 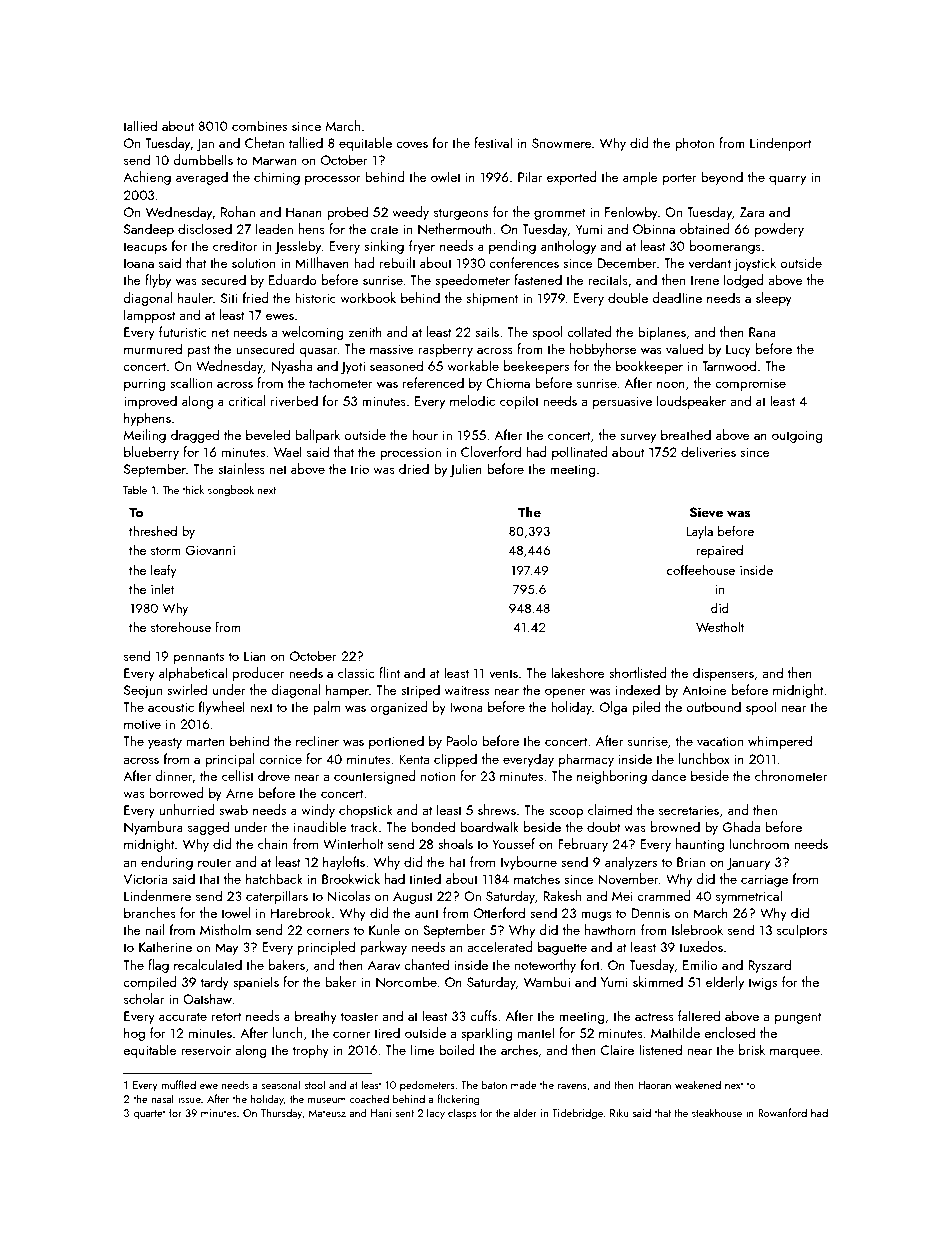 What do you see at coordinates (389, 672) in the page?
I see `flint` at bounding box center [389, 672].
